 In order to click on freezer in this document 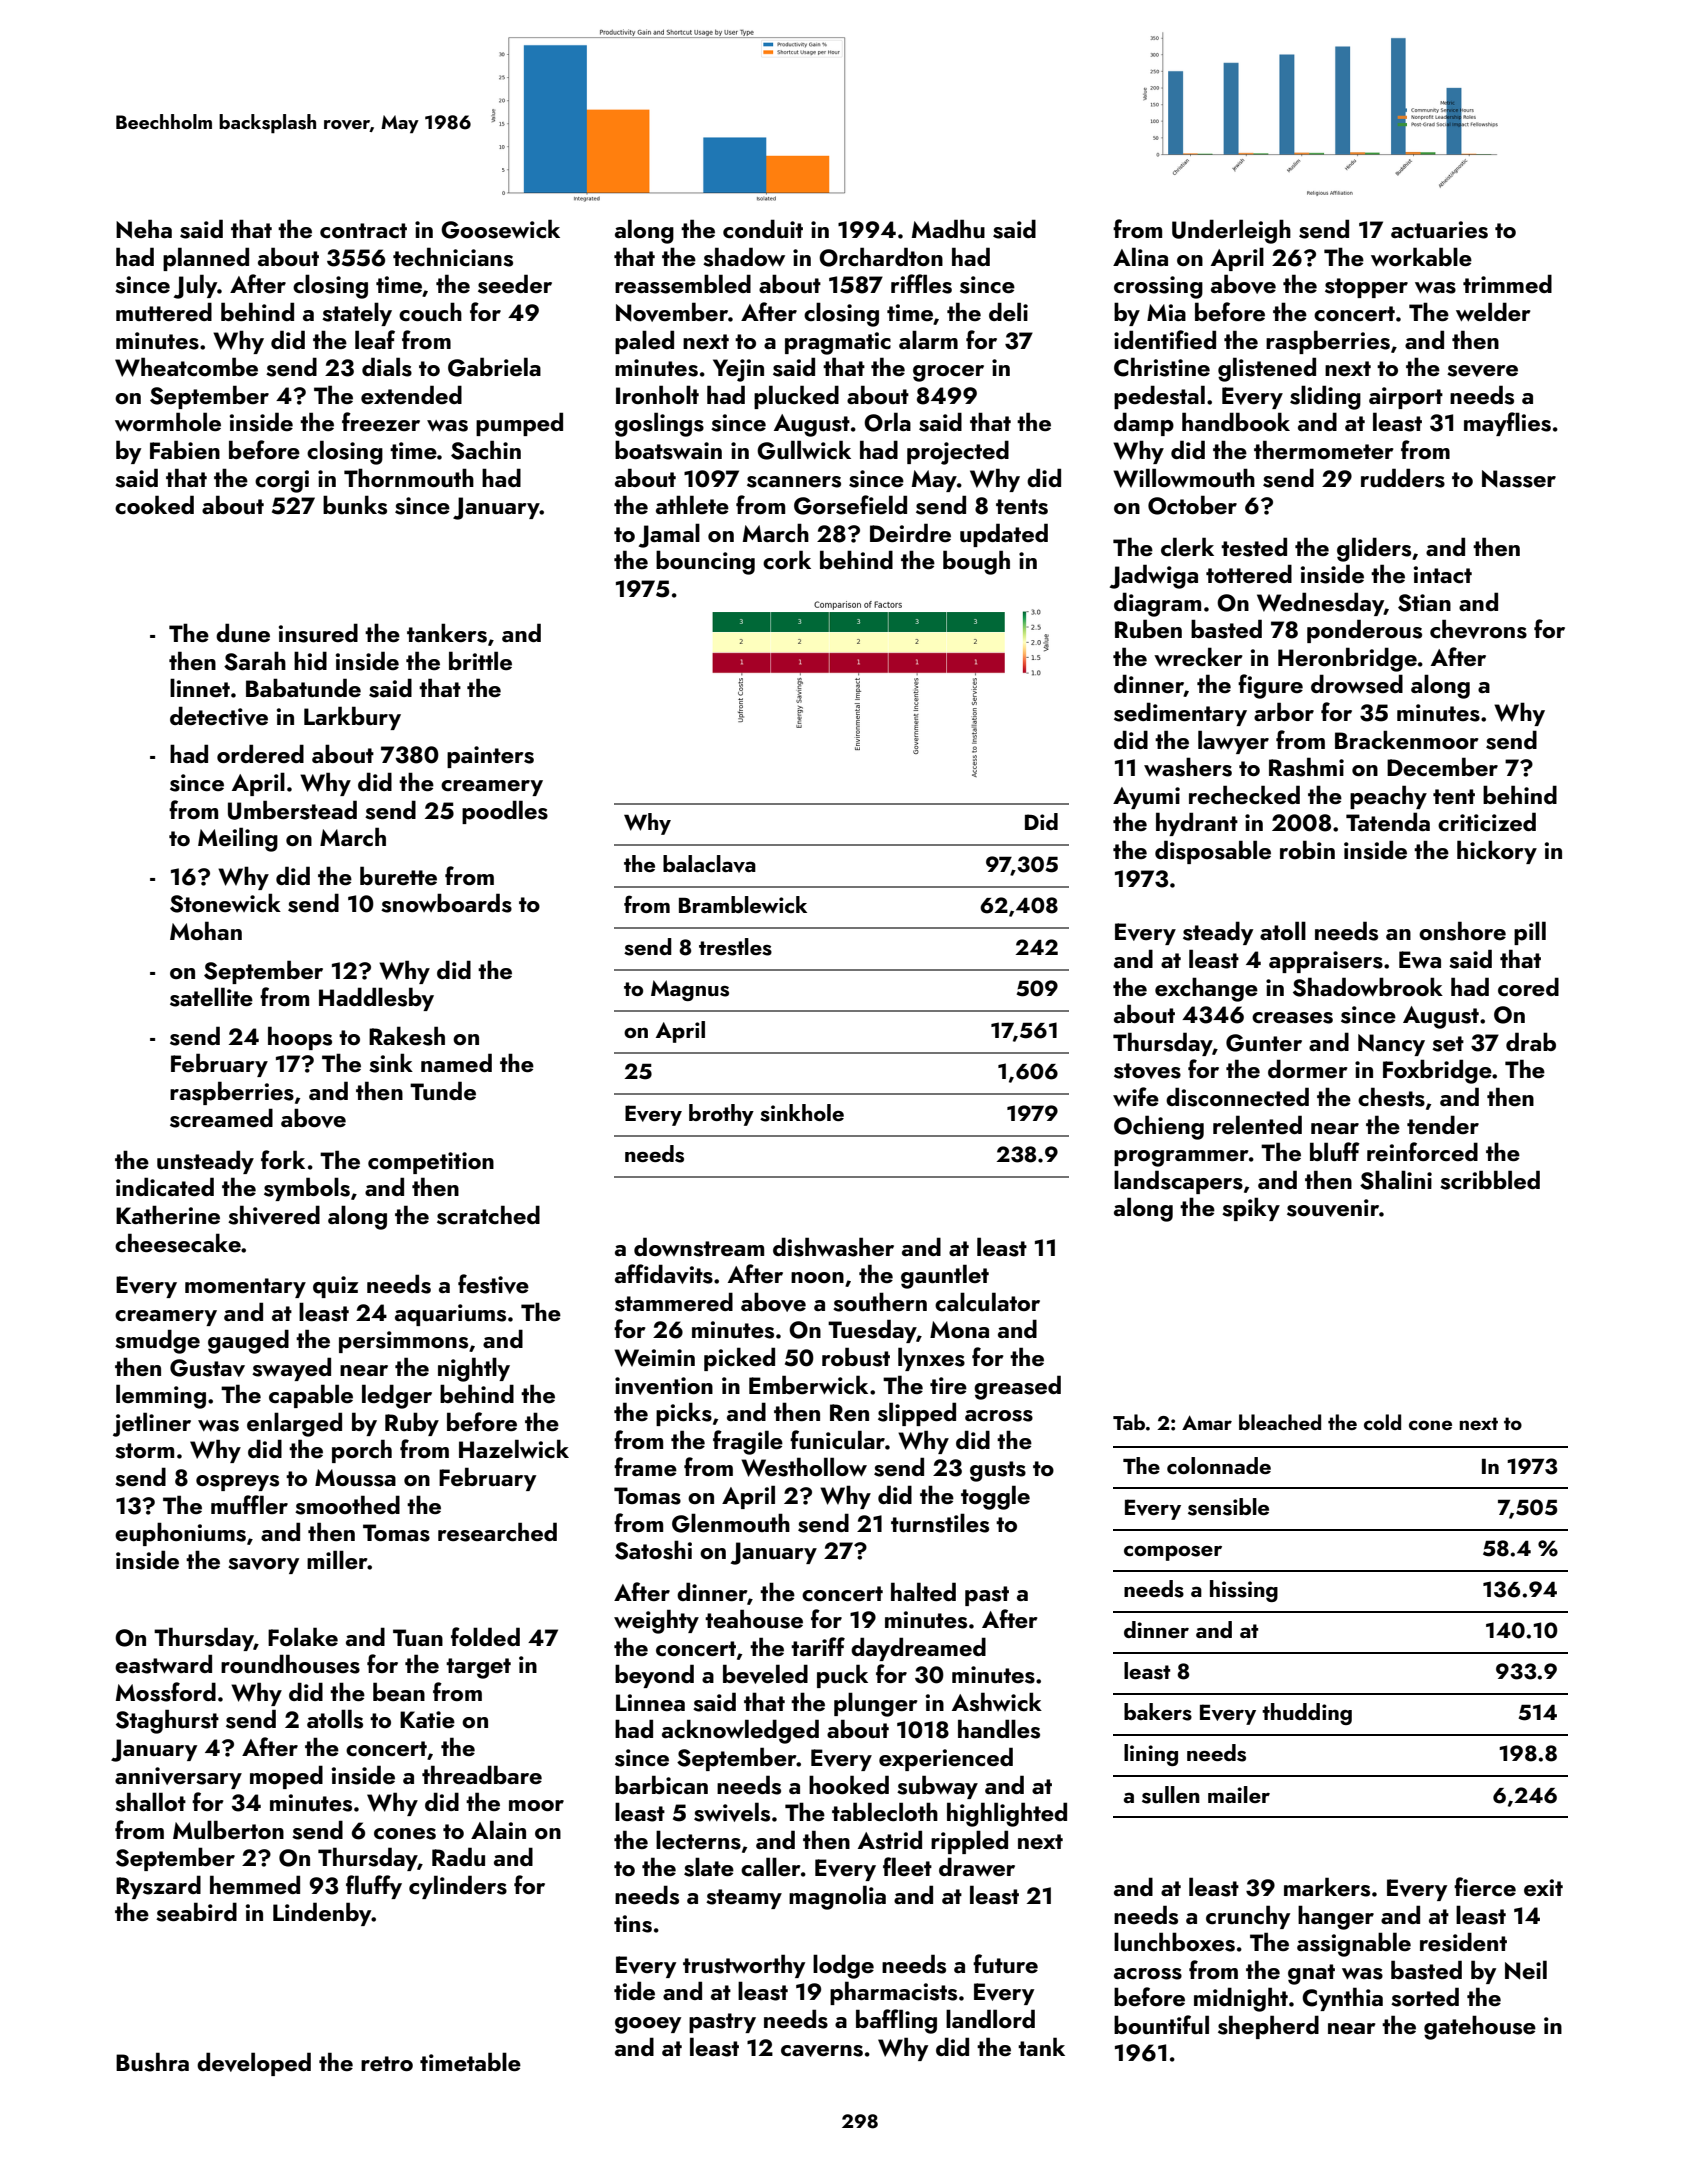, I will do `click(381, 421)`.
